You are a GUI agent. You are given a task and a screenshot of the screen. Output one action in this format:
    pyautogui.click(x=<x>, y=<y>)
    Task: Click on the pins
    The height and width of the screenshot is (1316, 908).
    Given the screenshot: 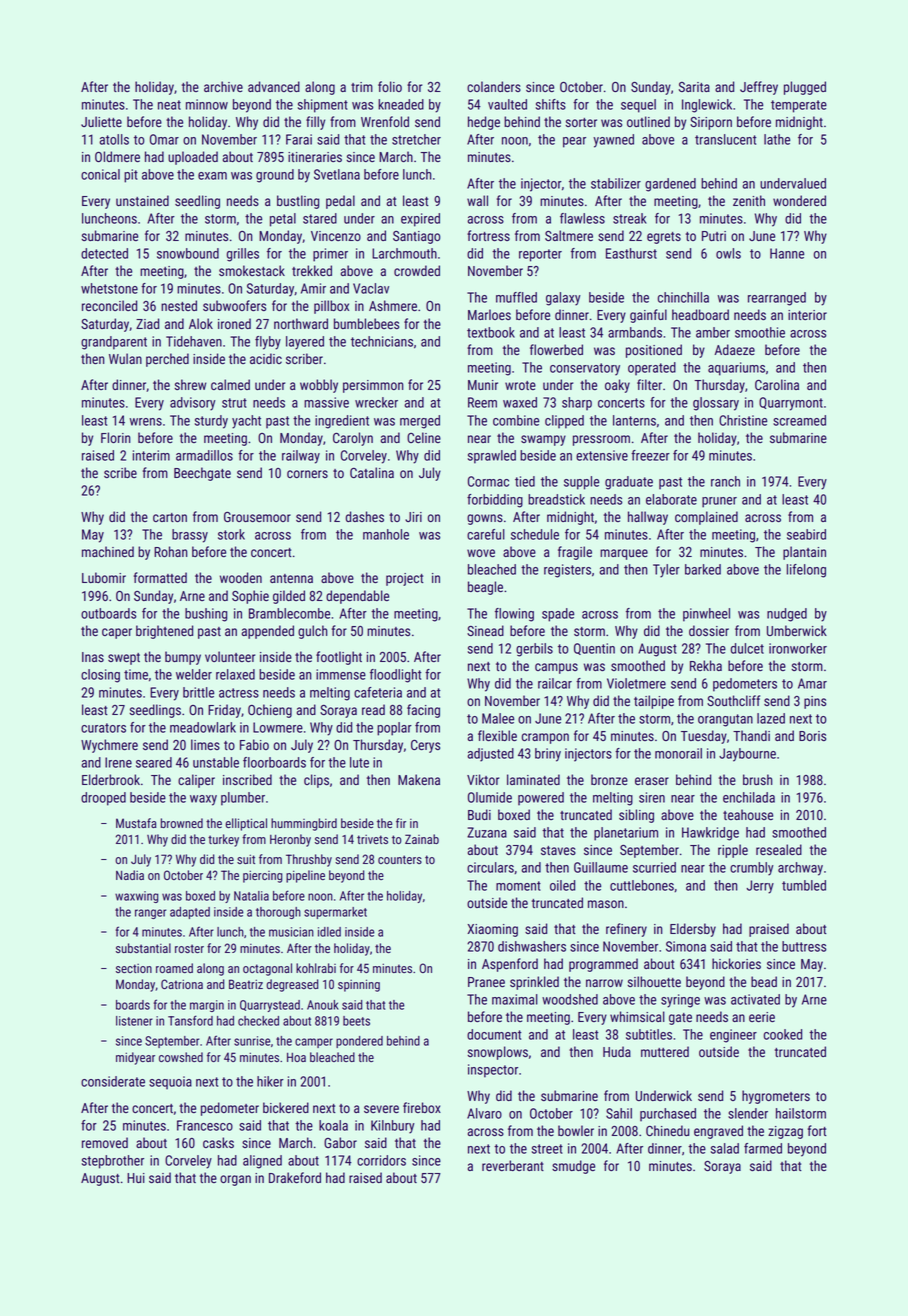 What is the action you would take?
    pyautogui.click(x=815, y=702)
